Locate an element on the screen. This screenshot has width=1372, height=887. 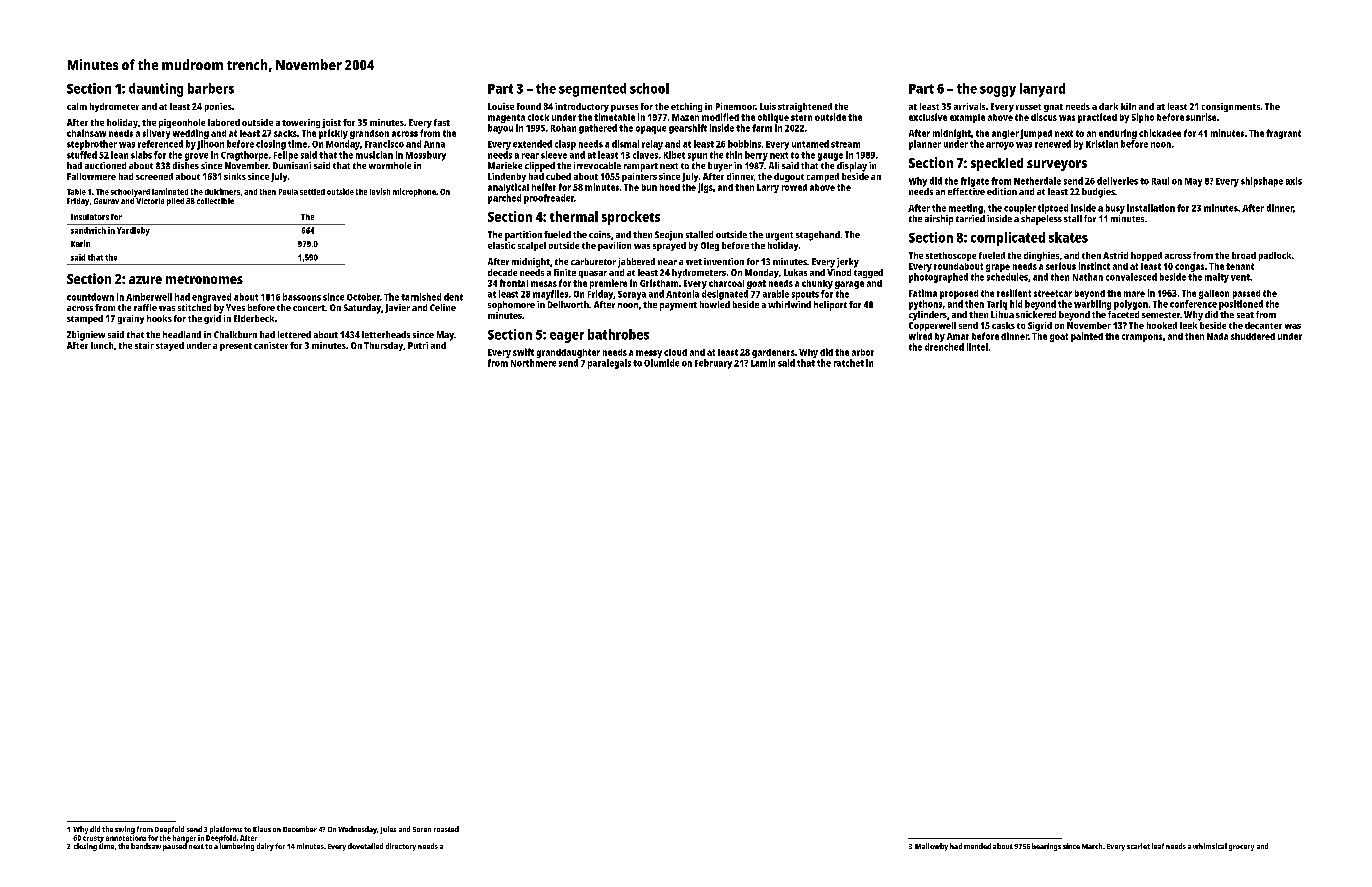
Elderbeck is located at coordinates (254, 318).
